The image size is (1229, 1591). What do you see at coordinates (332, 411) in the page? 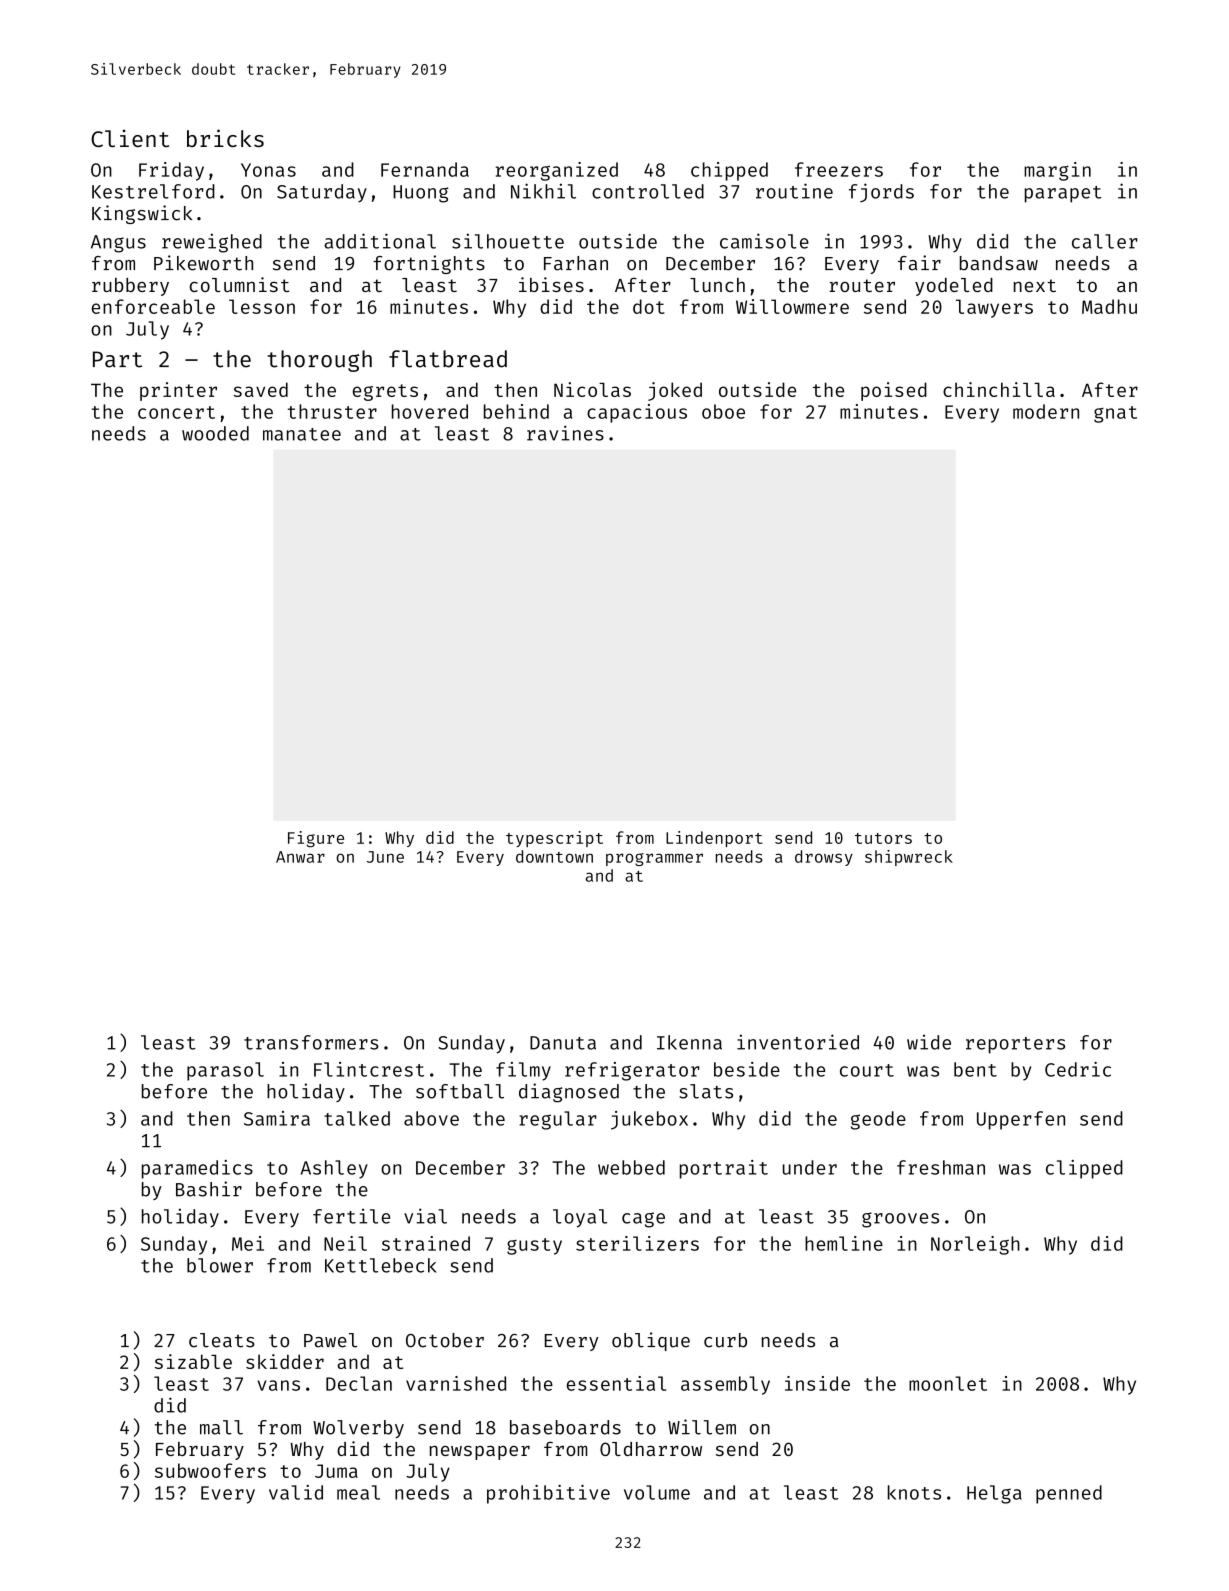
I see `thruster` at bounding box center [332, 411].
